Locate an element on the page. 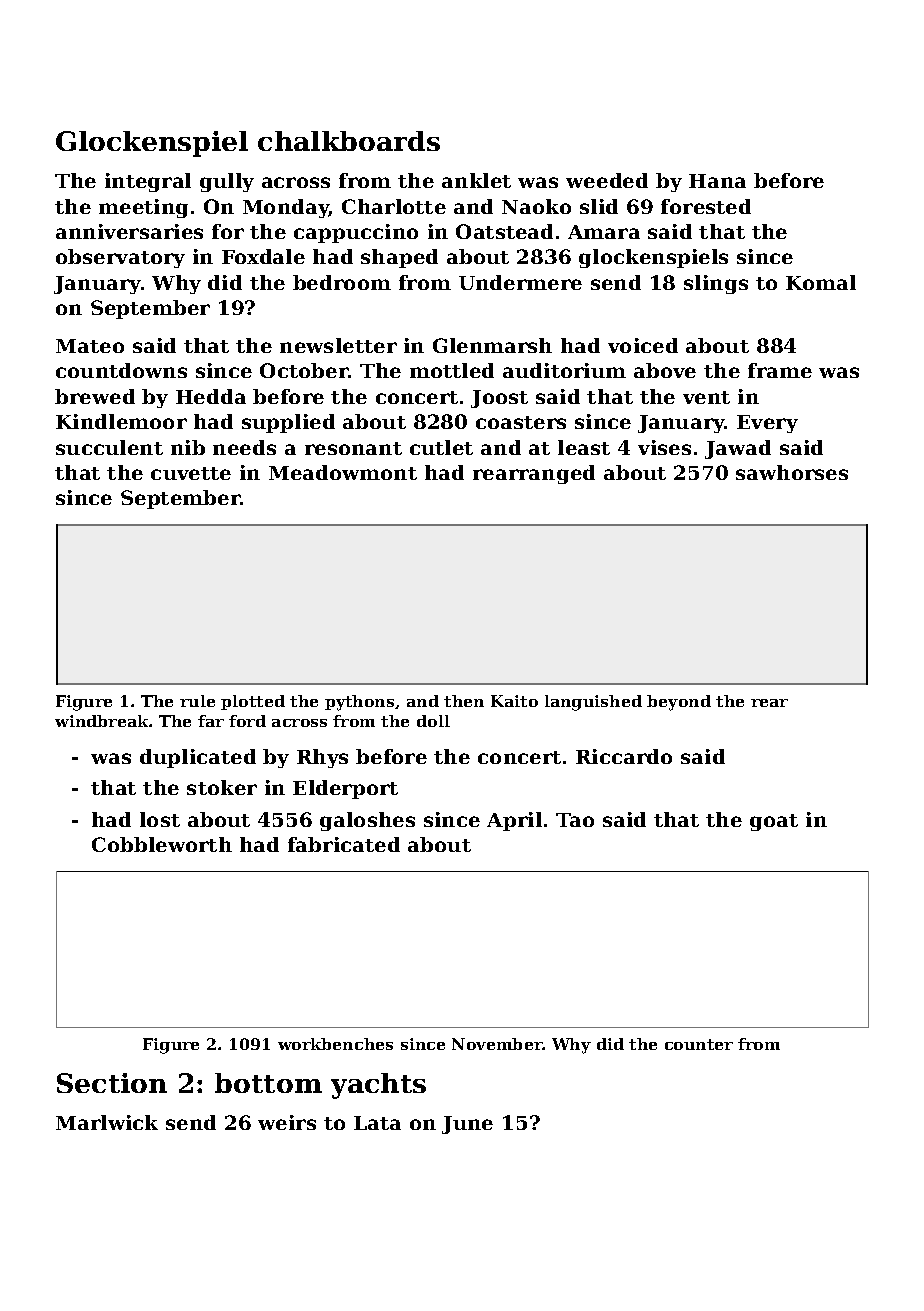  Glenmarsh is located at coordinates (492, 345).
